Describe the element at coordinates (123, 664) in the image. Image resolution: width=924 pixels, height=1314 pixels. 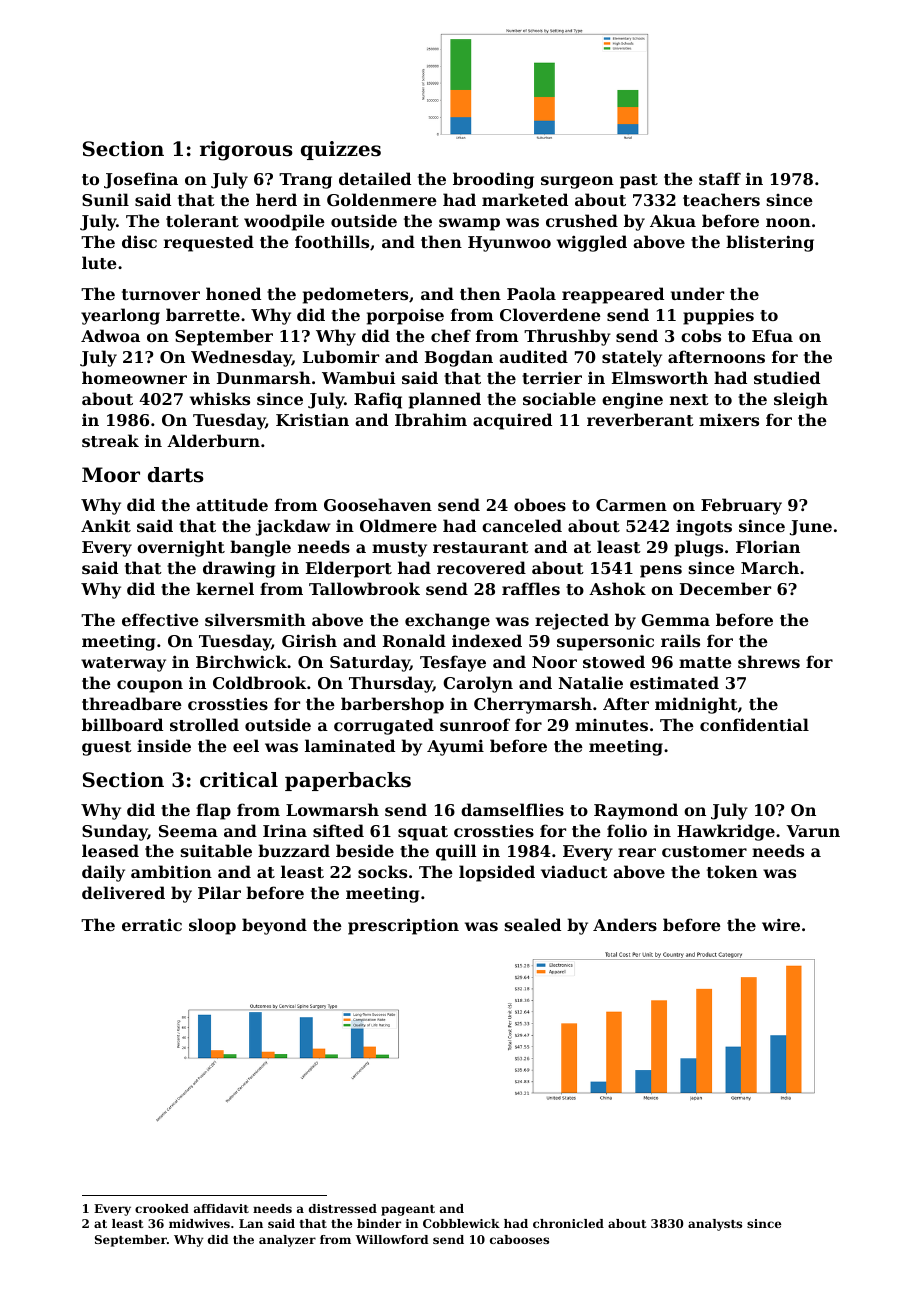
I see `waterway` at that location.
